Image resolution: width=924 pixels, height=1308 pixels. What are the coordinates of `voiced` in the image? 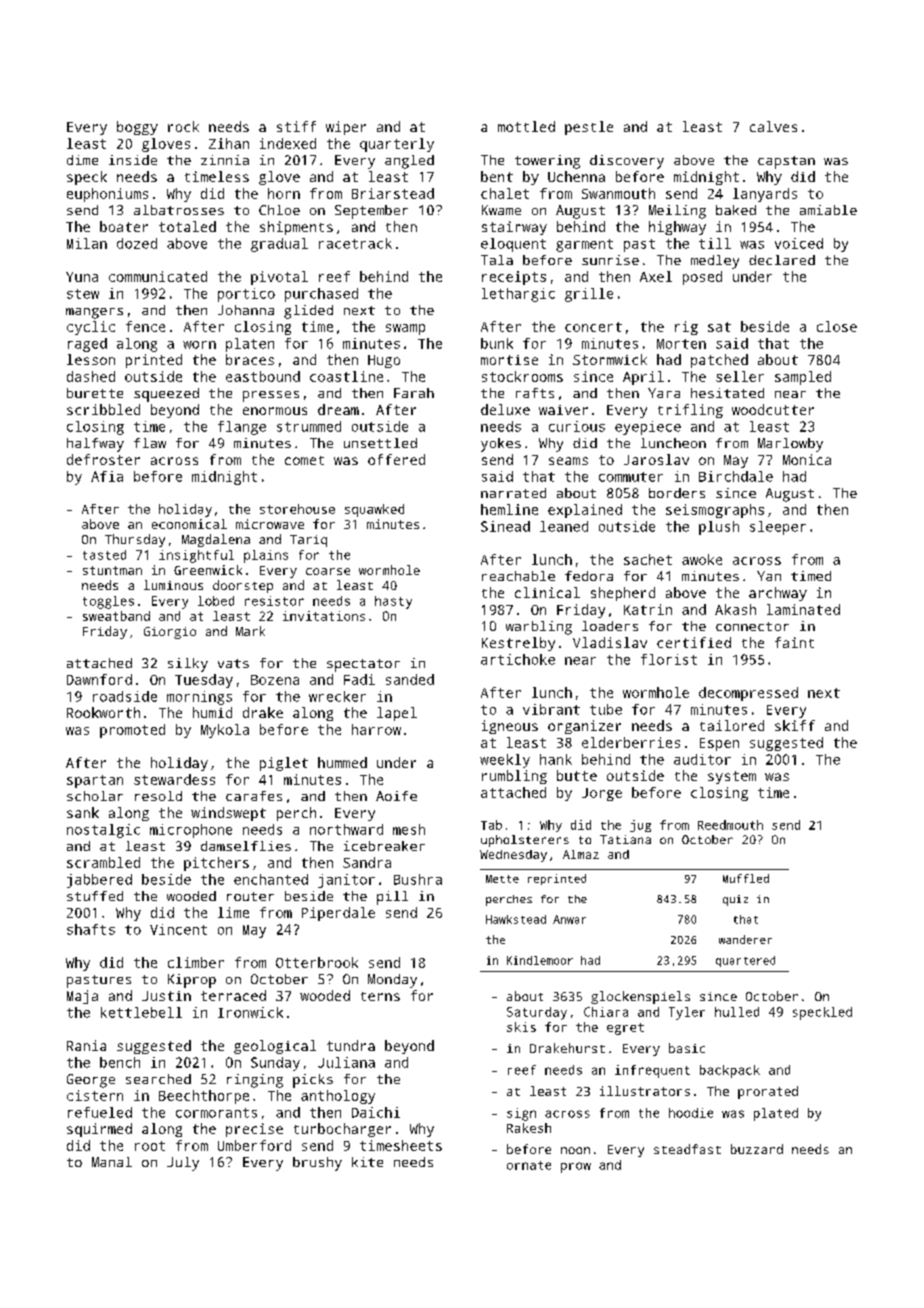 It's located at (799, 243).
